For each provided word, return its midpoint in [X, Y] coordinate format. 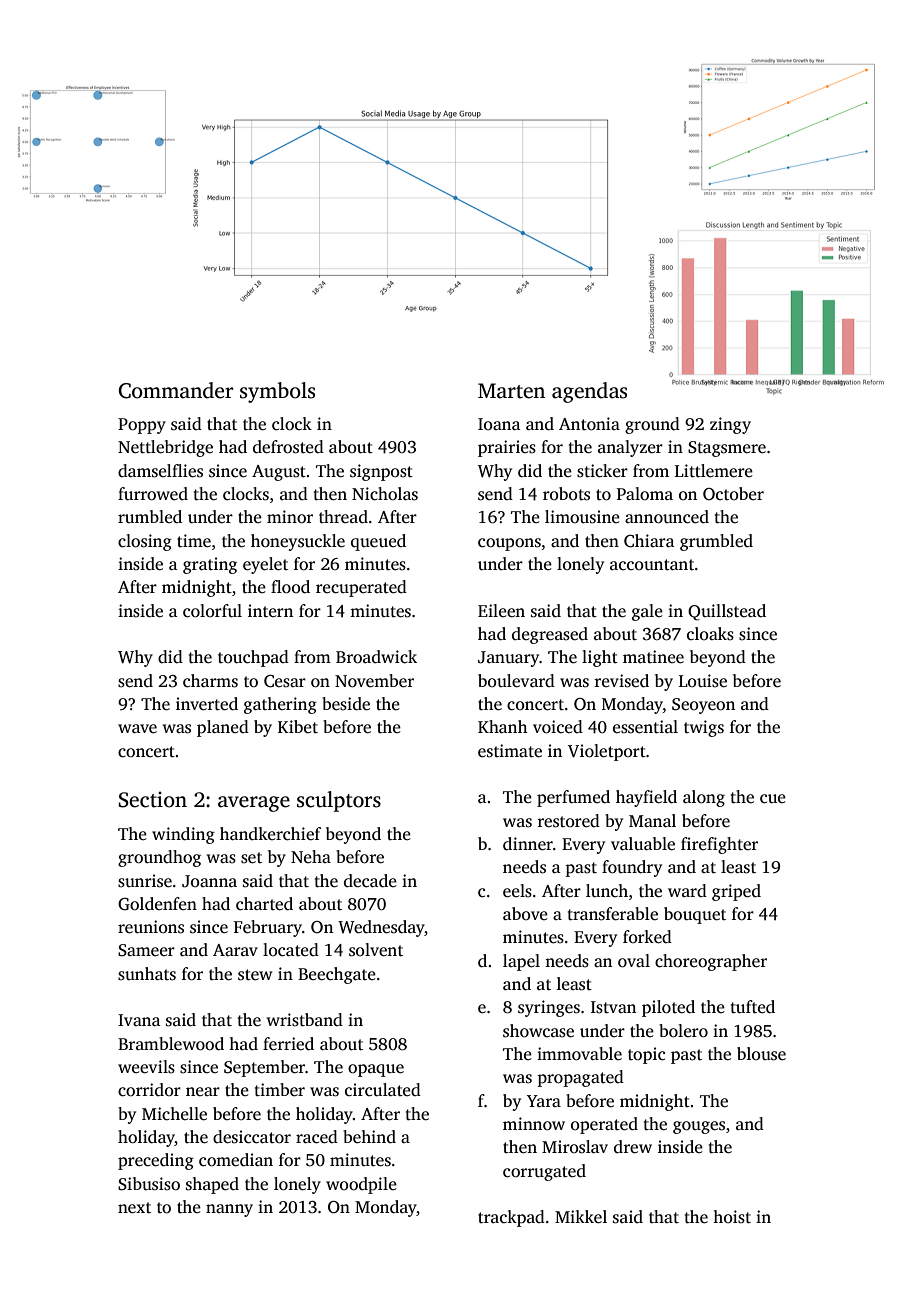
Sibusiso [149, 1184]
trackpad [511, 1218]
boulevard [516, 681]
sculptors [339, 801]
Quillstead [727, 612]
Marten [511, 391]
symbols [277, 392]
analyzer [630, 448]
